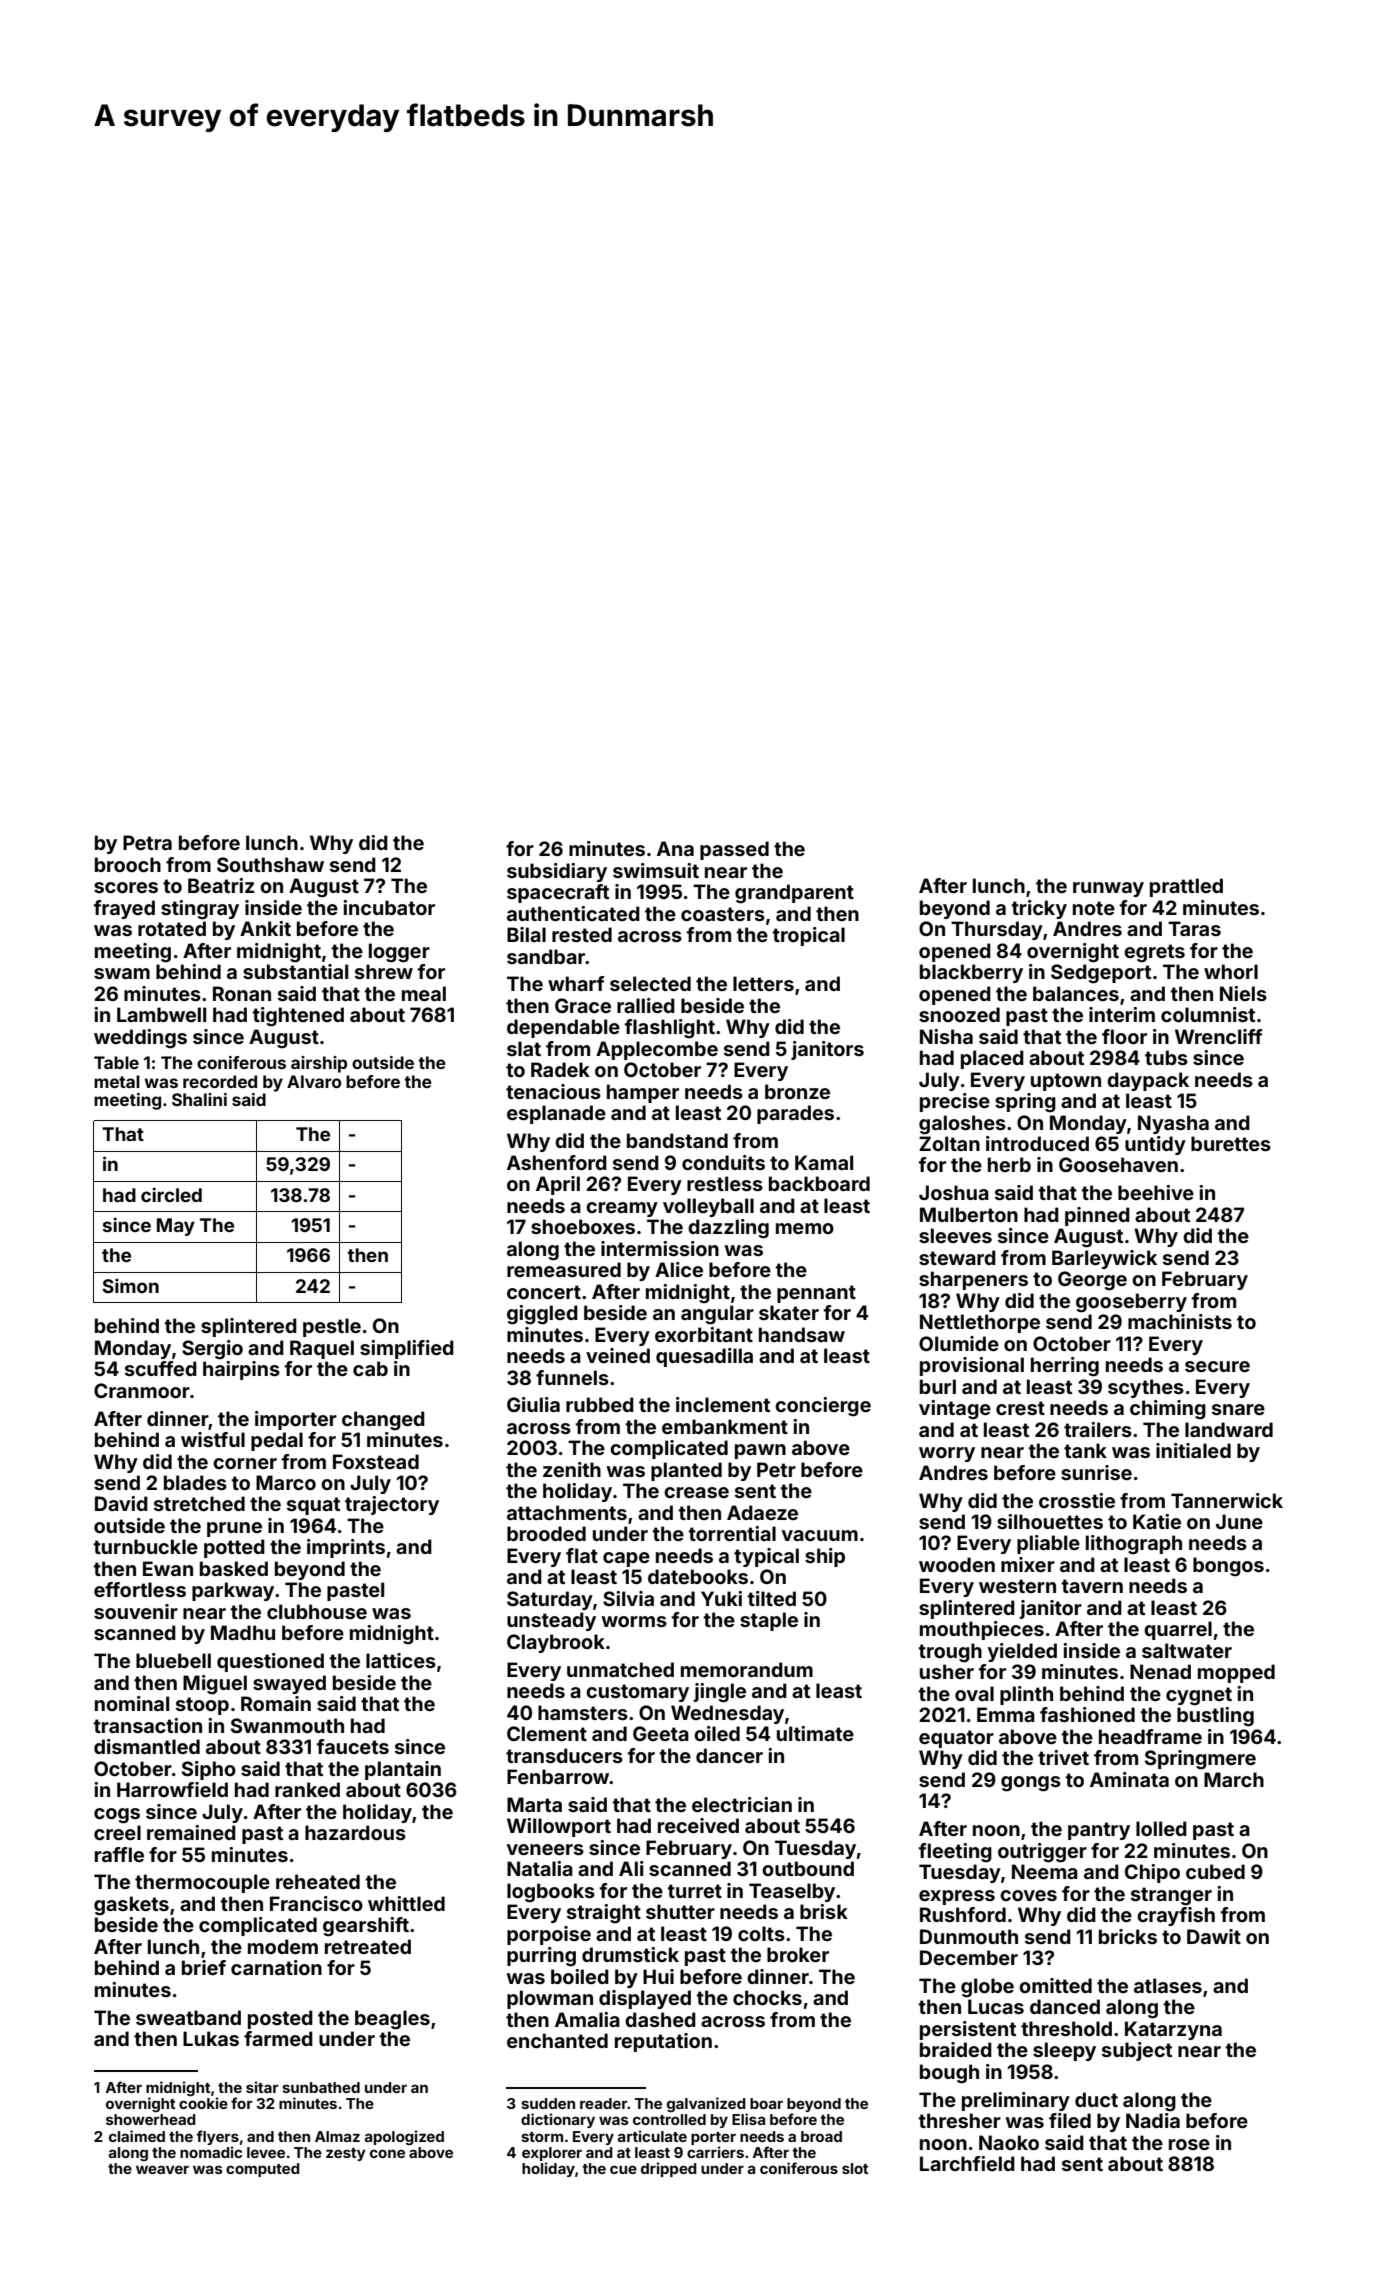  Describe the element at coordinates (967, 2163) in the screenshot. I see `Larchfield` at that location.
